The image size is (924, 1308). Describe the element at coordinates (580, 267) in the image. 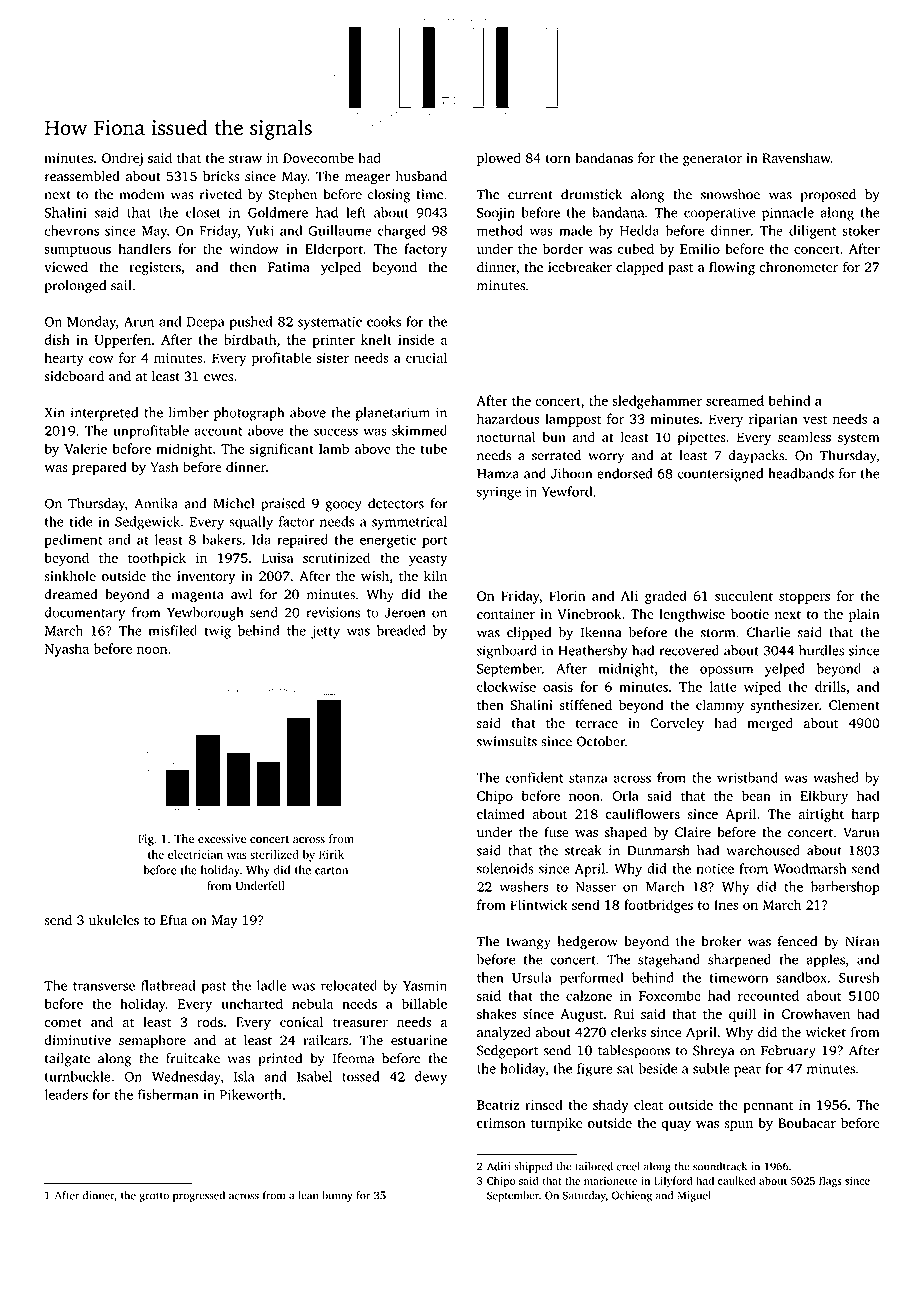

I see `icebreaker` at that location.
